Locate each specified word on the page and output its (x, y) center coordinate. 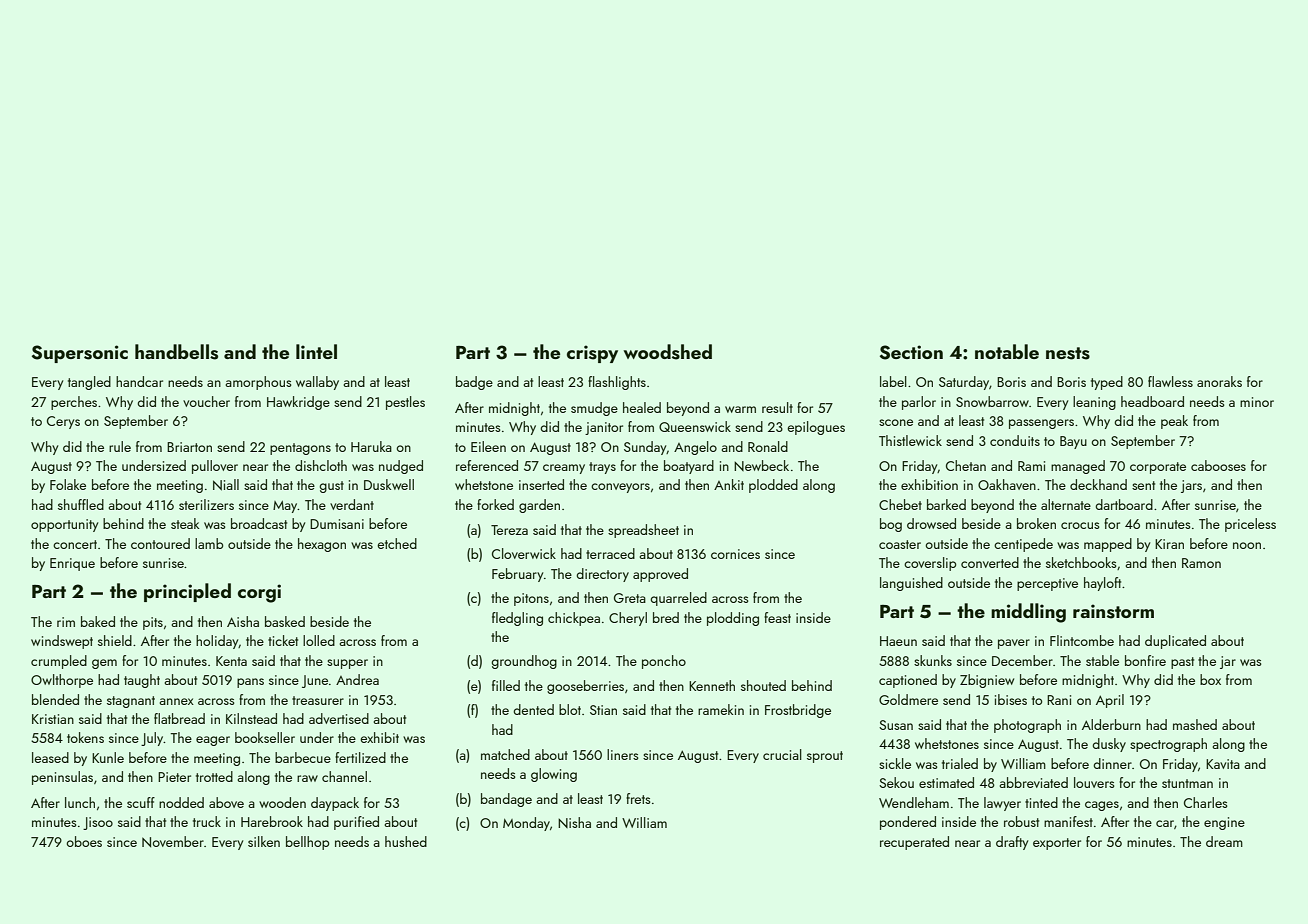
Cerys (63, 422)
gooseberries (585, 687)
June (315, 681)
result (777, 407)
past (1182, 663)
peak (1174, 422)
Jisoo (98, 823)
